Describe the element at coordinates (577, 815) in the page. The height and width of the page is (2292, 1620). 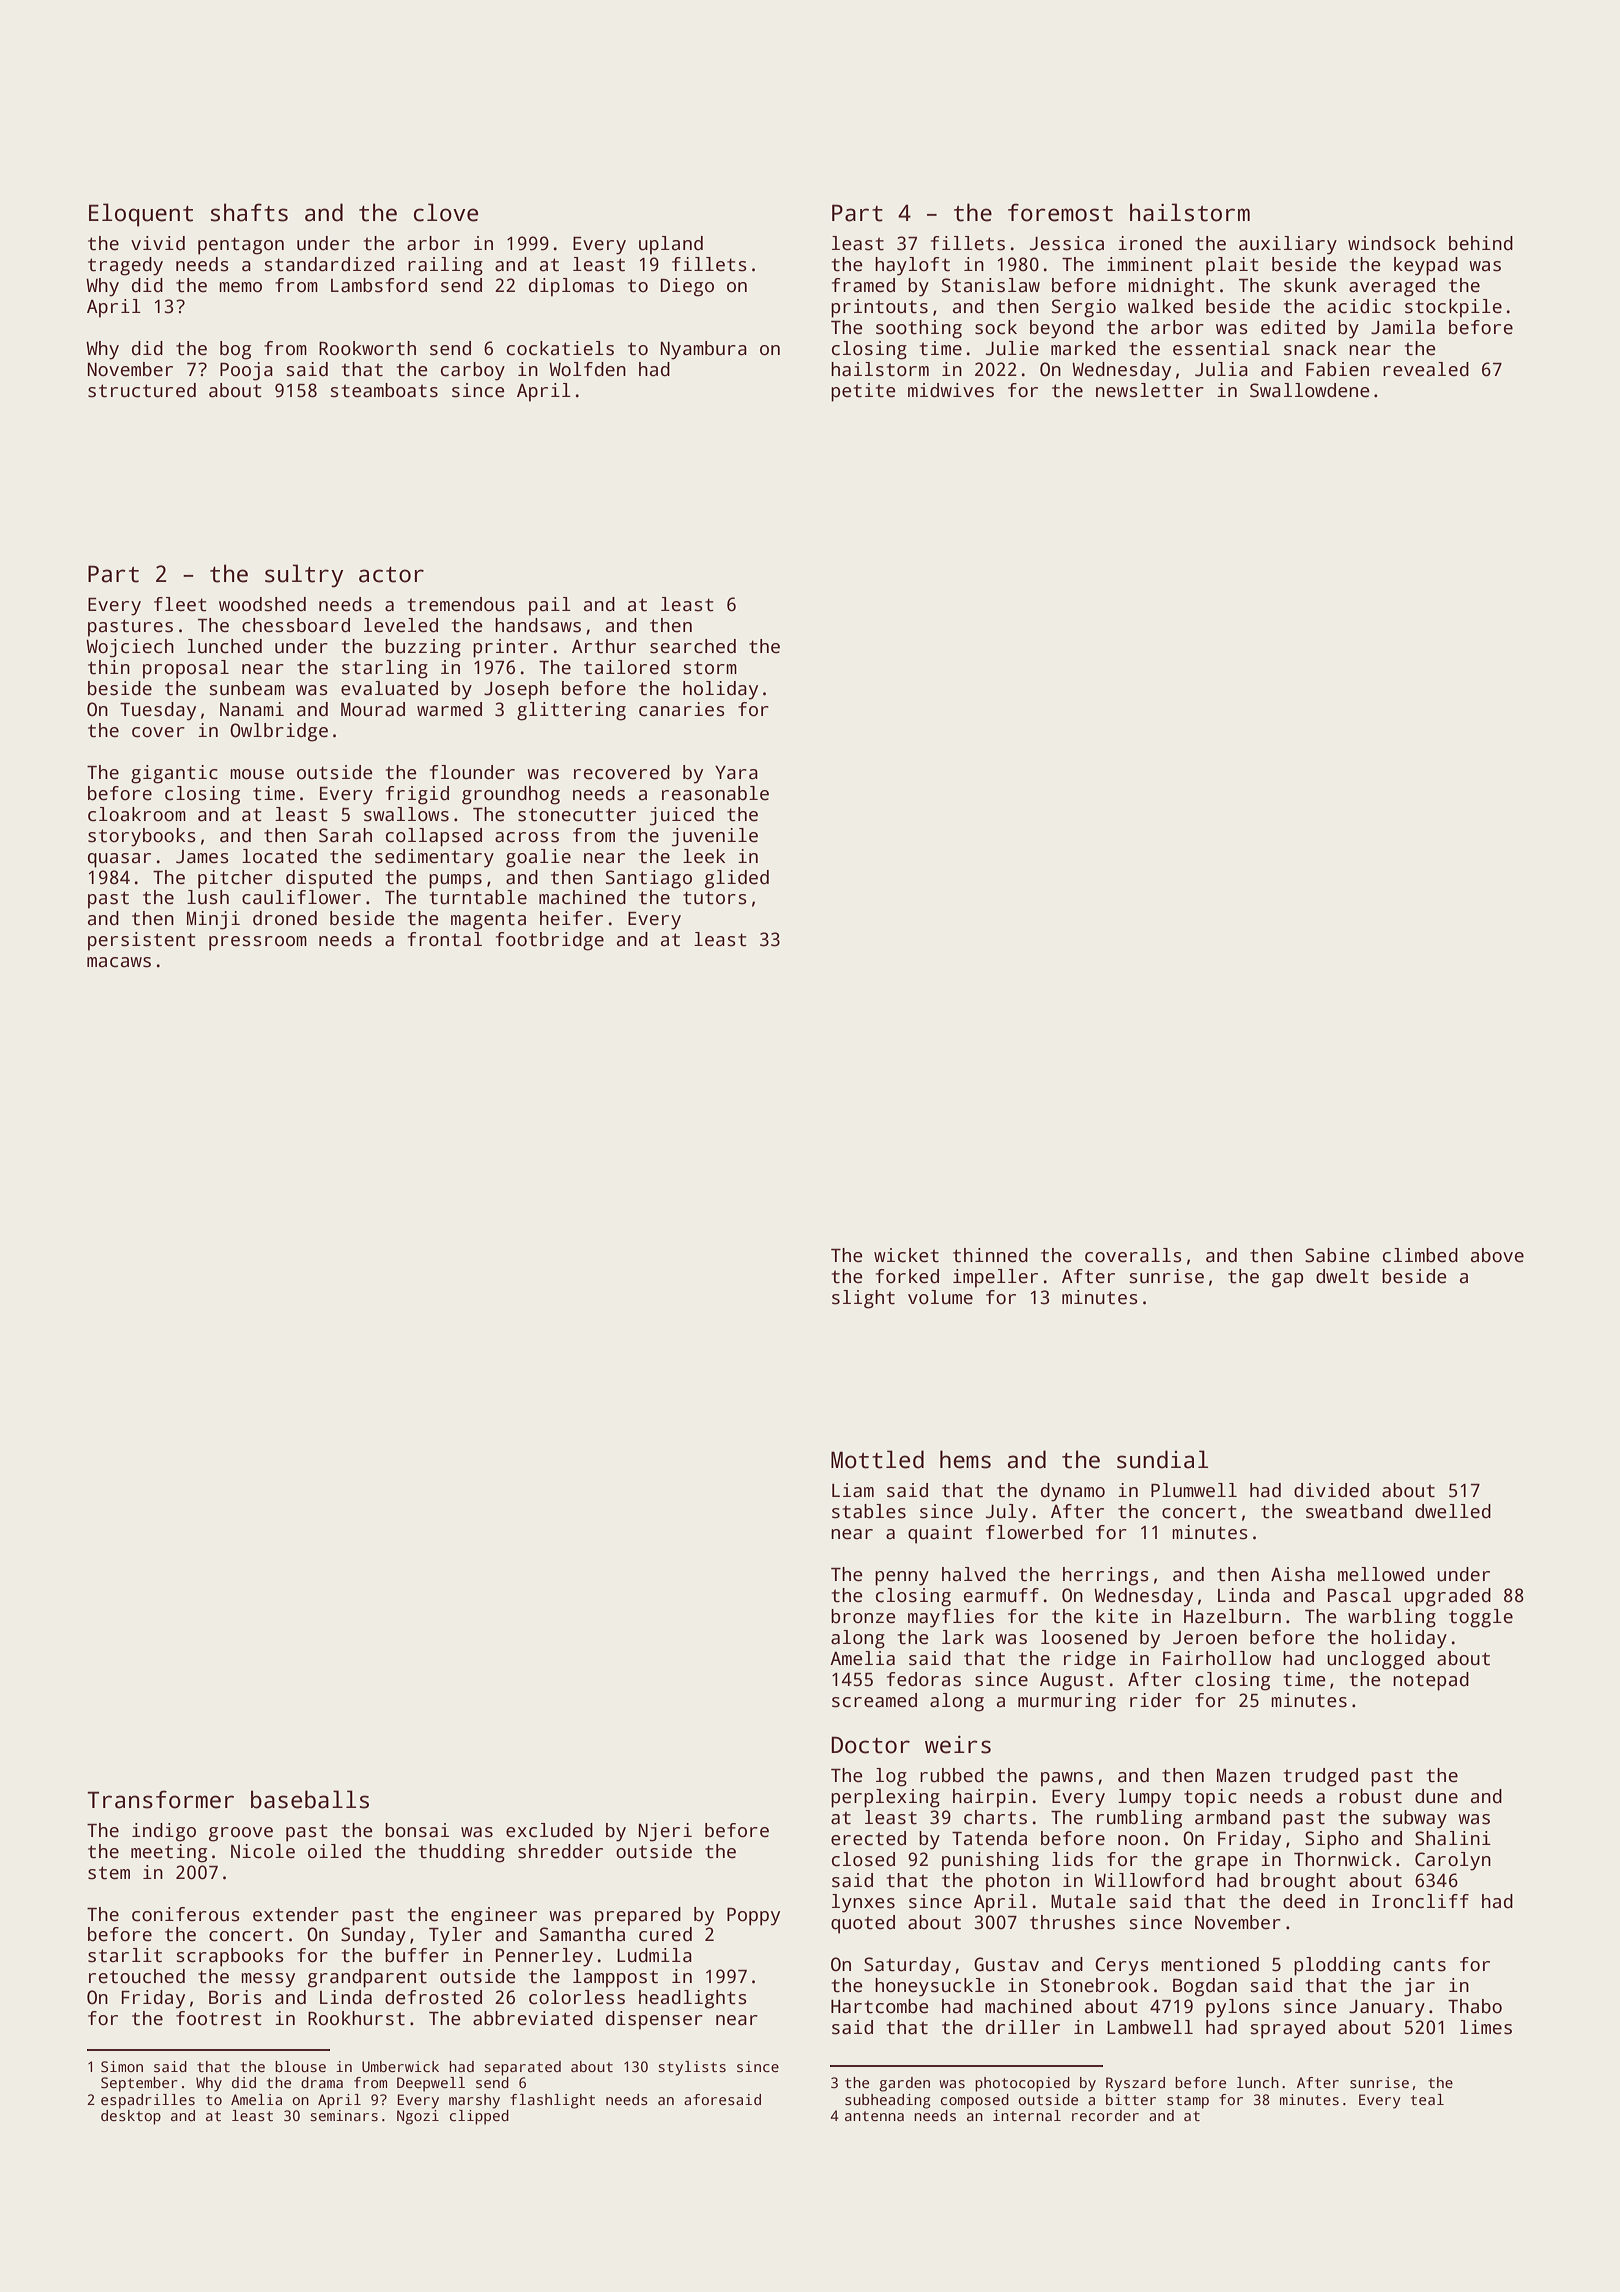
I see `stonecutter` at that location.
